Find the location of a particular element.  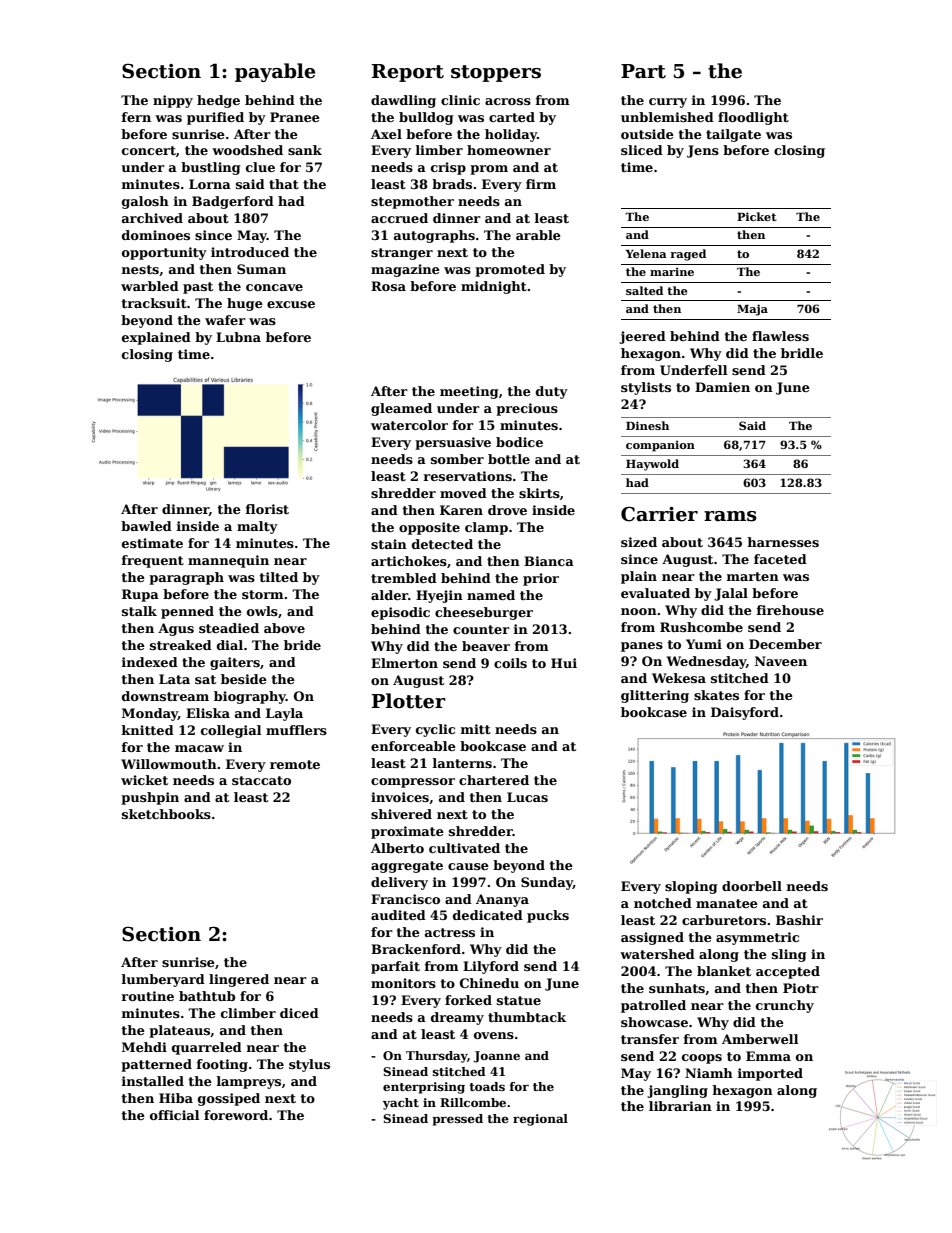

Mehdi is located at coordinates (144, 1047).
